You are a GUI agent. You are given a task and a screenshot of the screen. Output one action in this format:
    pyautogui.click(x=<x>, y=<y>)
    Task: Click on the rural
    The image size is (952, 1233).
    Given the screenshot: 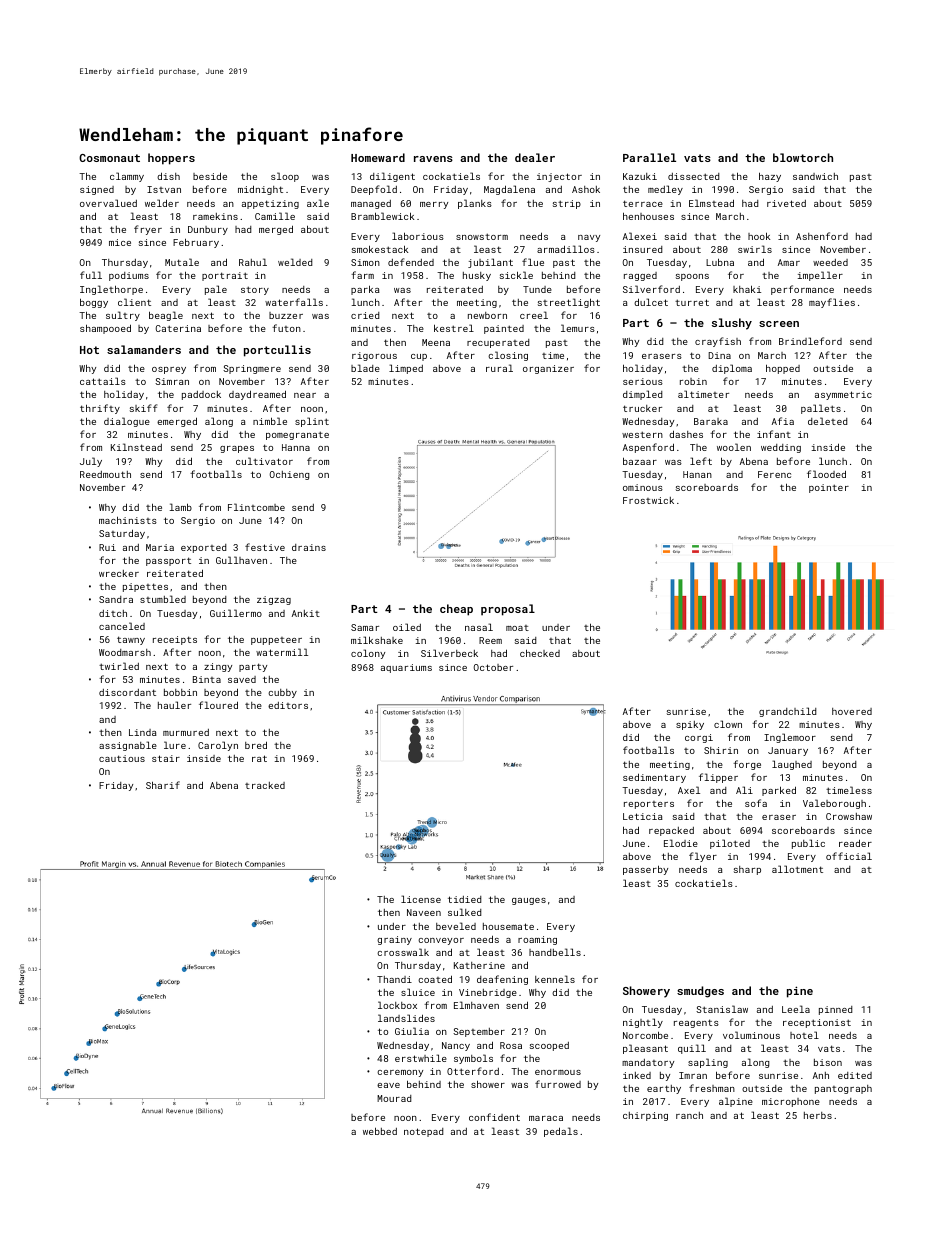 What is the action you would take?
    pyautogui.click(x=499, y=368)
